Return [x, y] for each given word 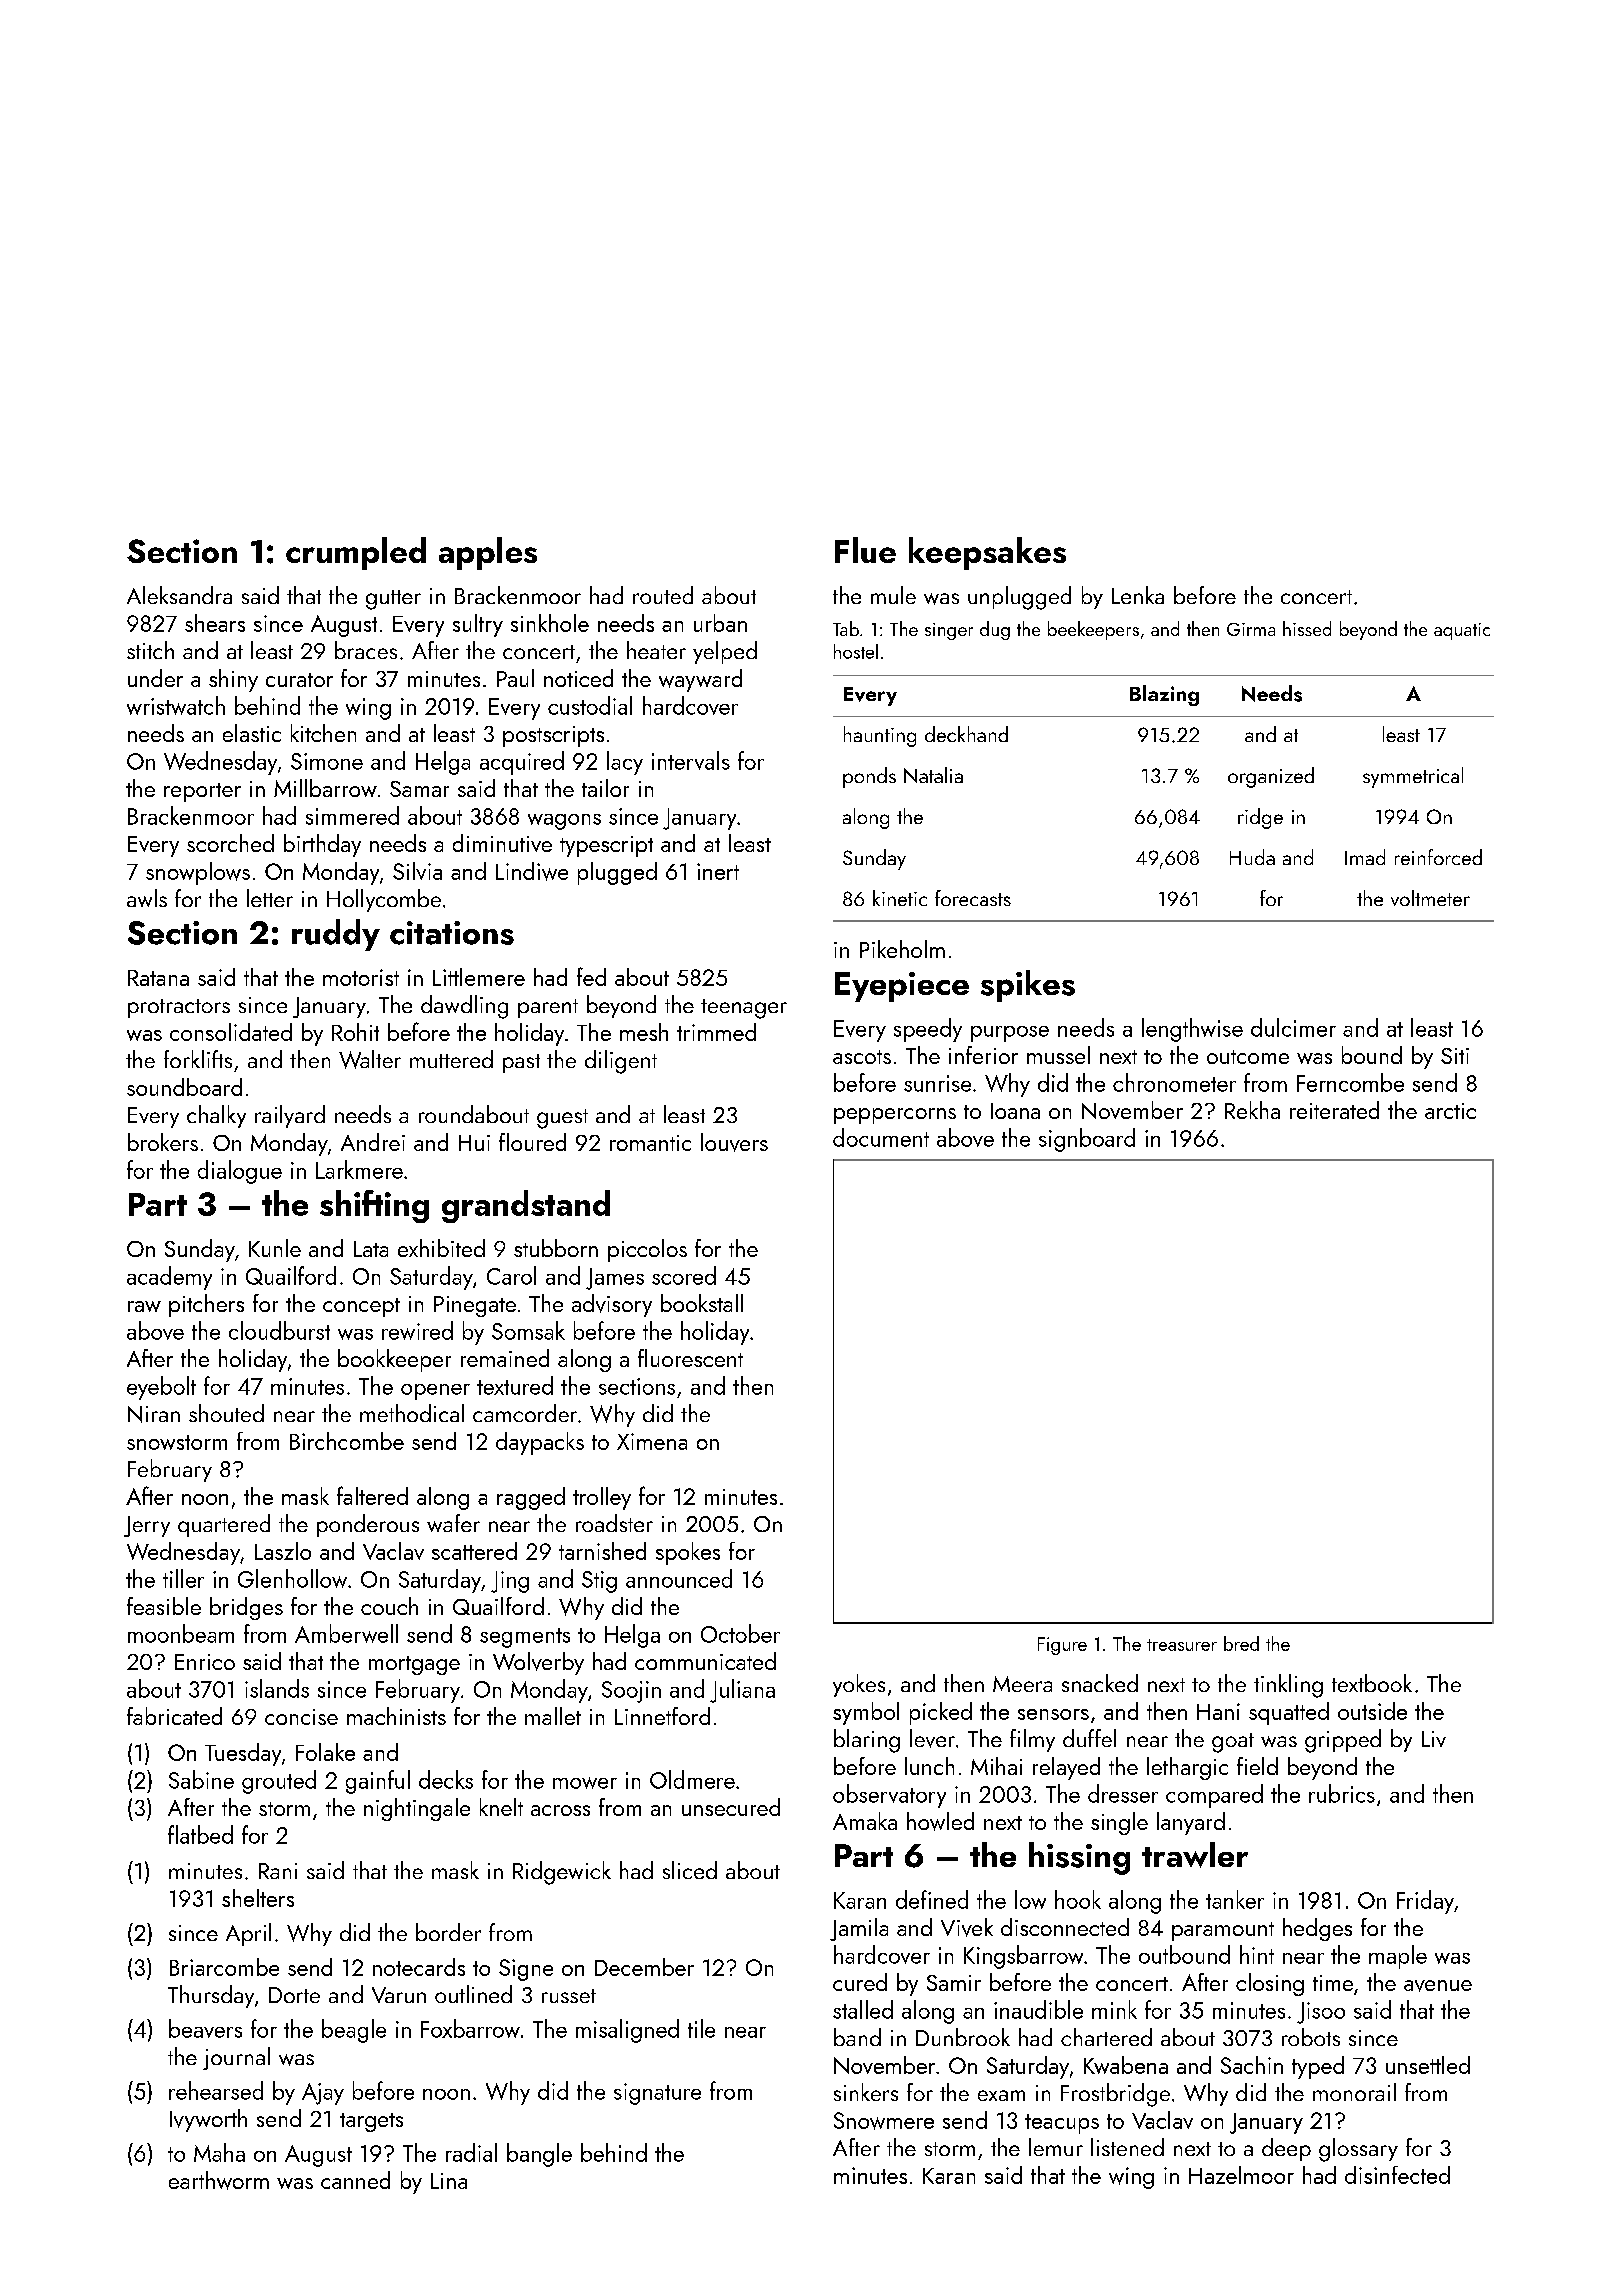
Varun [399, 1995]
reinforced [1438, 857]
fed [591, 976]
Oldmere [692, 1779]
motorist [361, 977]
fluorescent [690, 1358]
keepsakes [987, 553]
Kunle [275, 1248]
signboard [1087, 1140]
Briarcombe [224, 1967]
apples [488, 553]
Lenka [1138, 595]
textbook [1372, 1683]
